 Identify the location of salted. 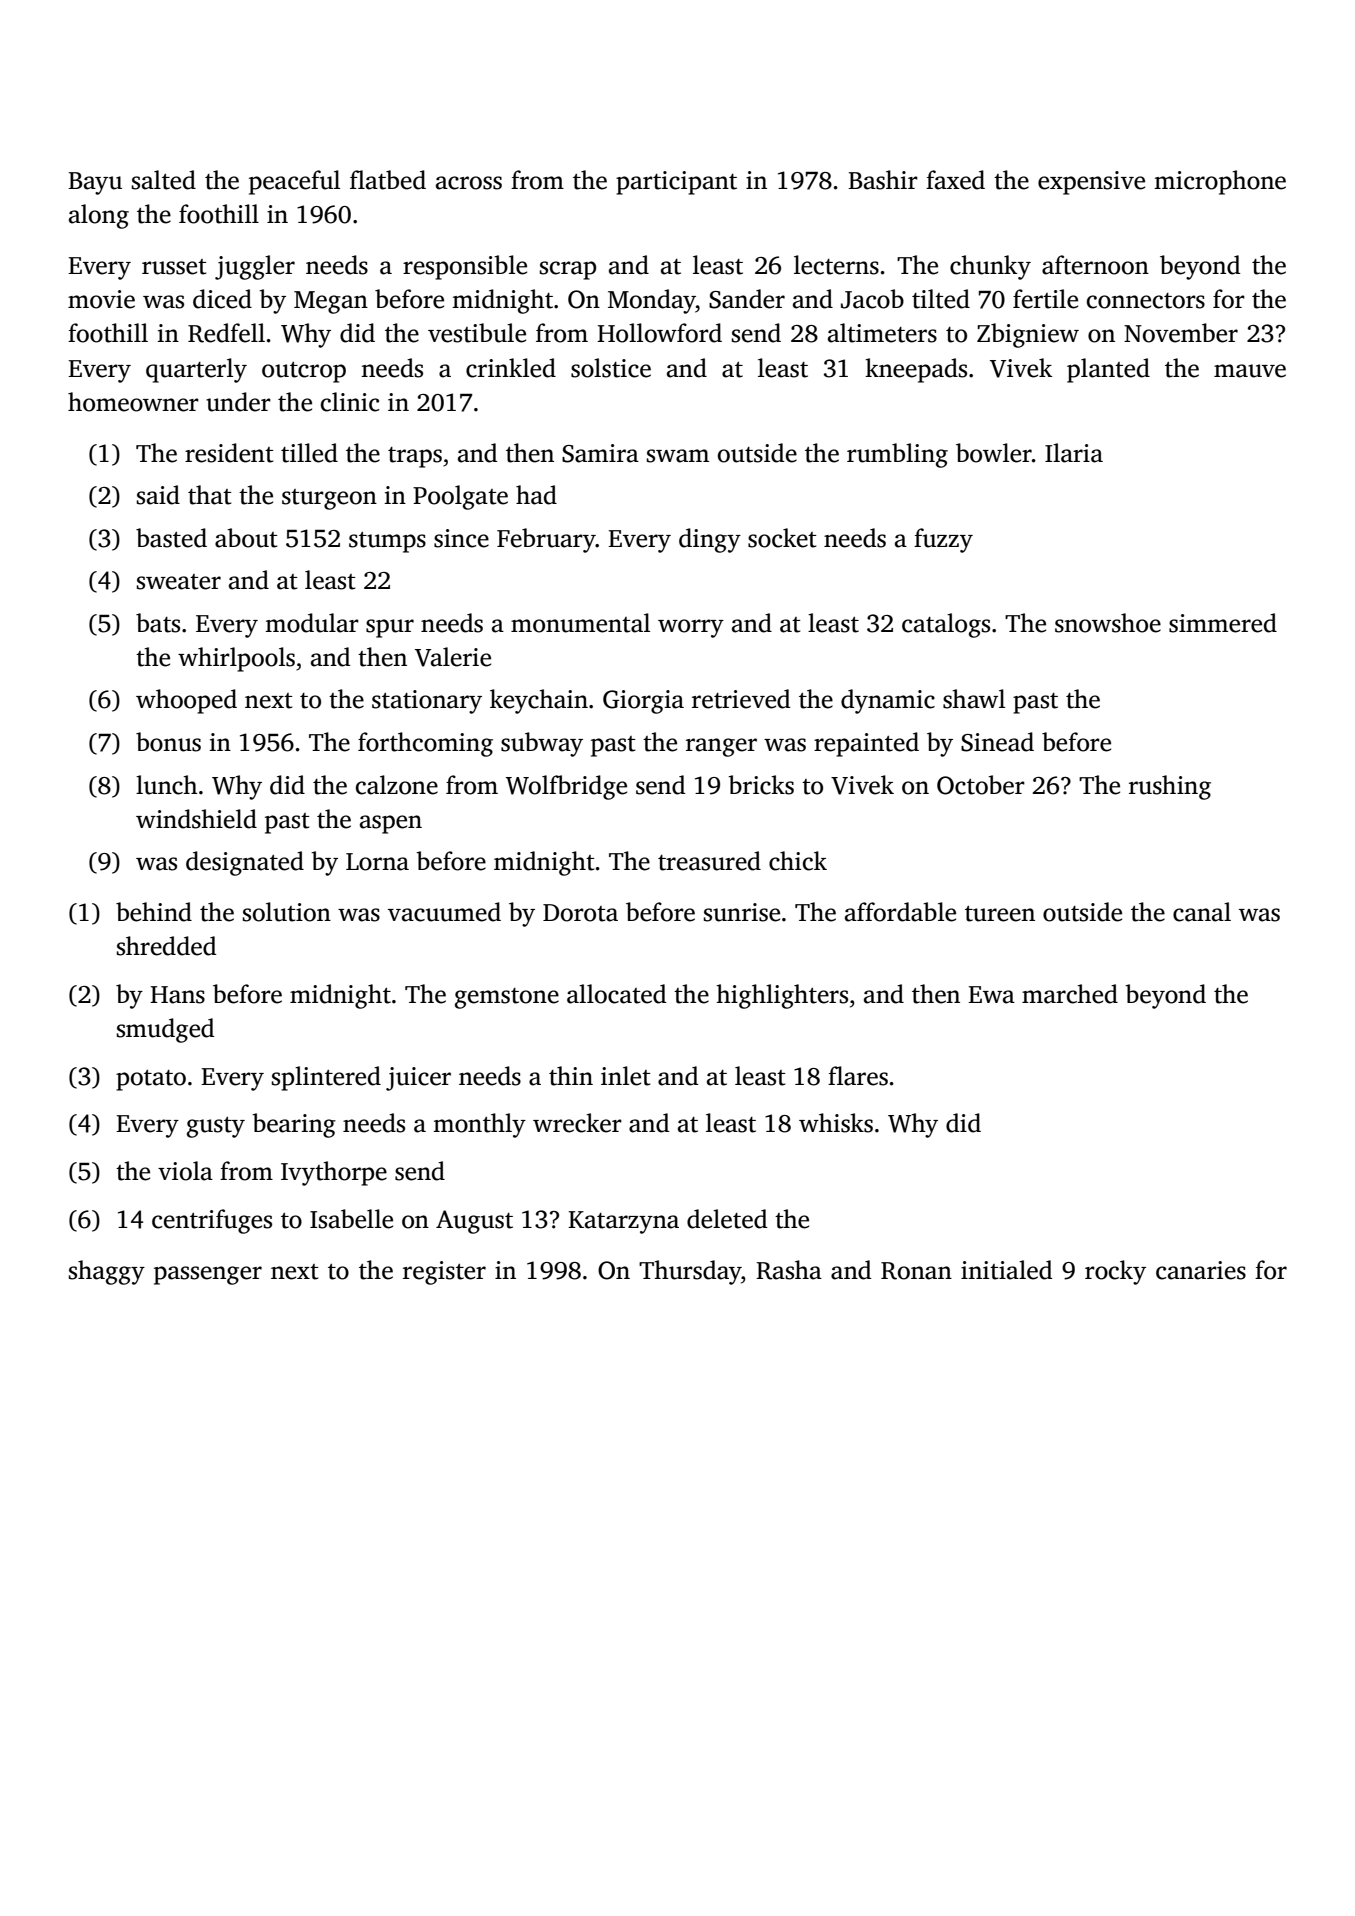
(164, 180).
